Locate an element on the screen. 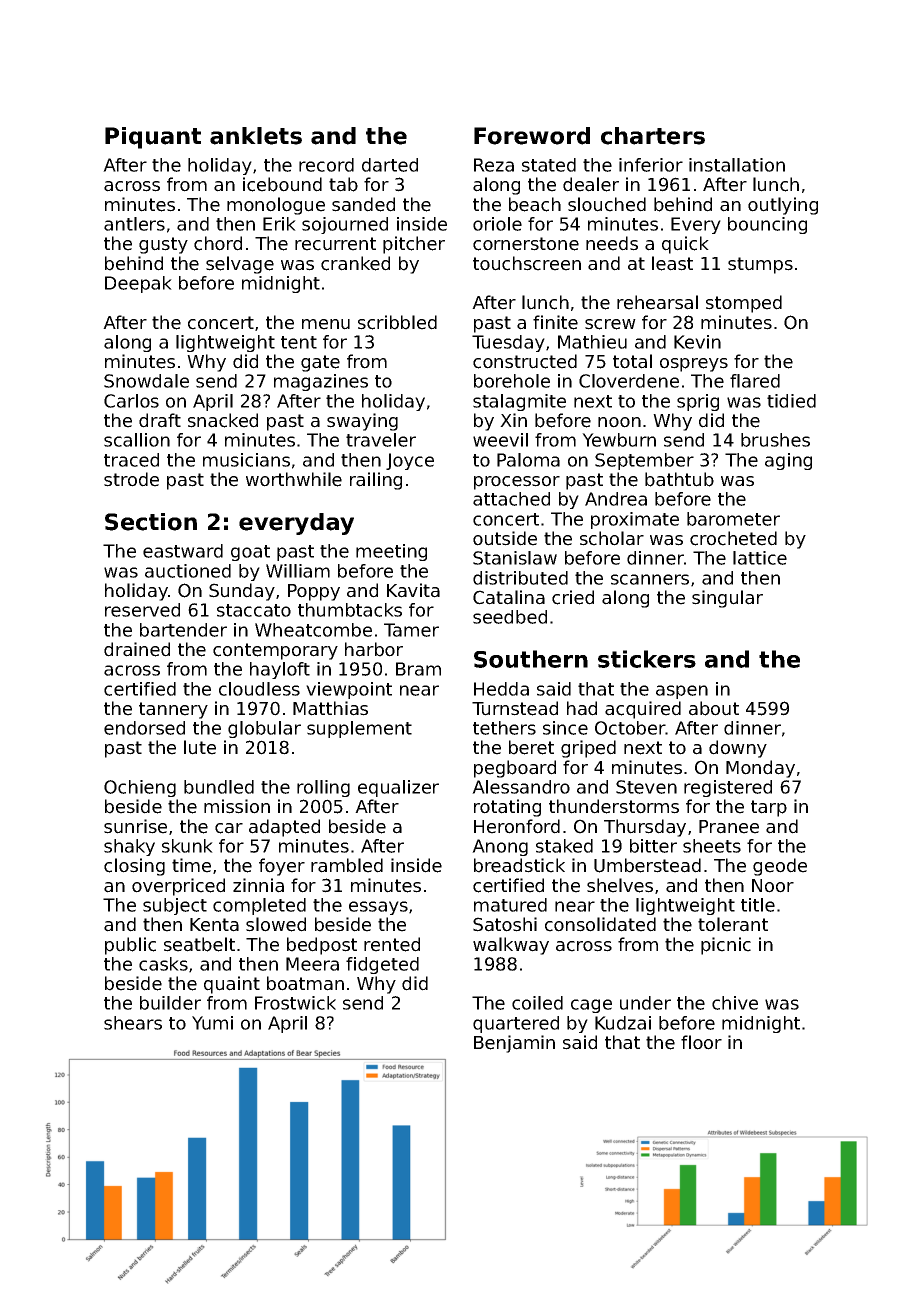  aspen is located at coordinates (682, 692).
